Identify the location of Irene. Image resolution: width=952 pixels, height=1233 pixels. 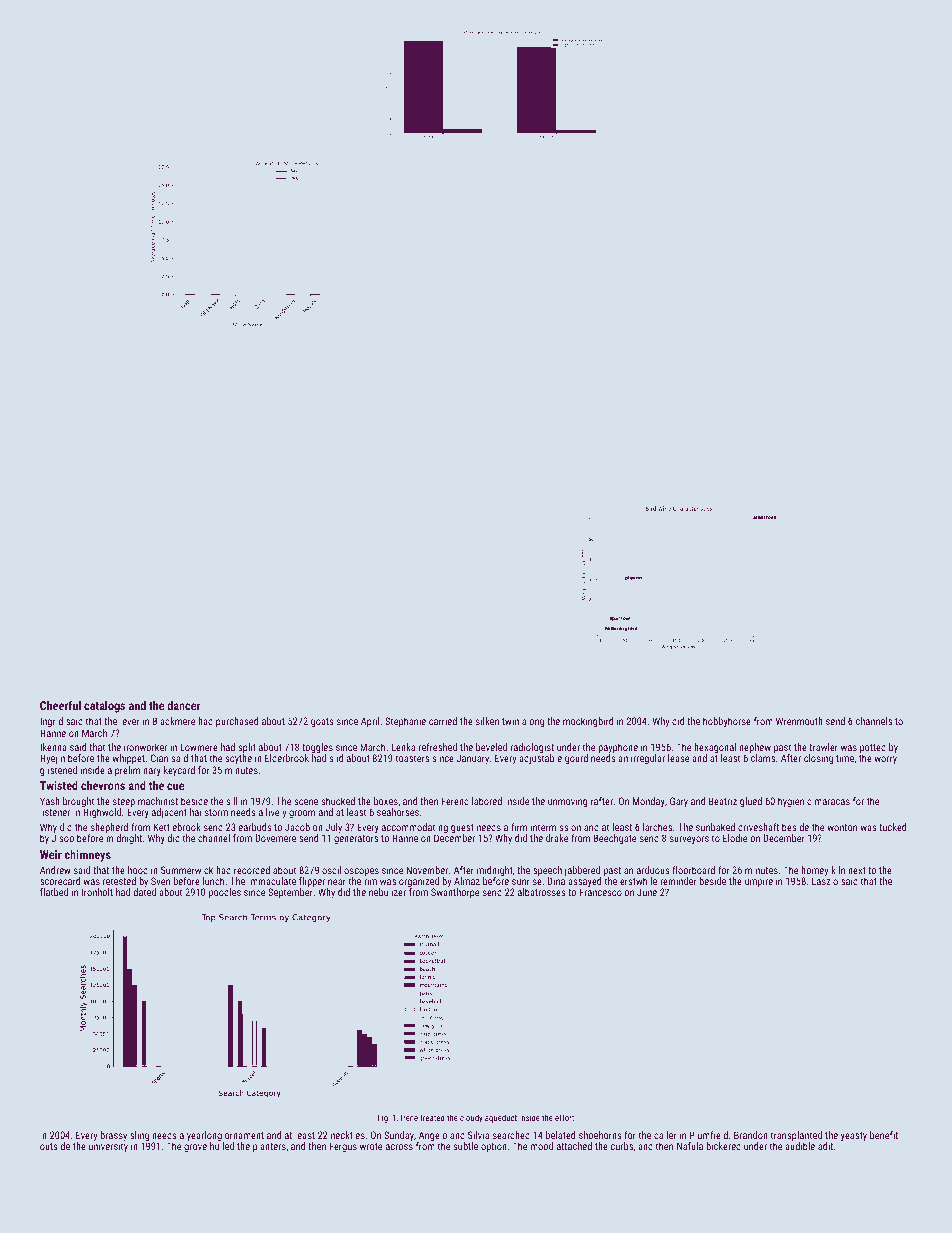
(409, 1118).
